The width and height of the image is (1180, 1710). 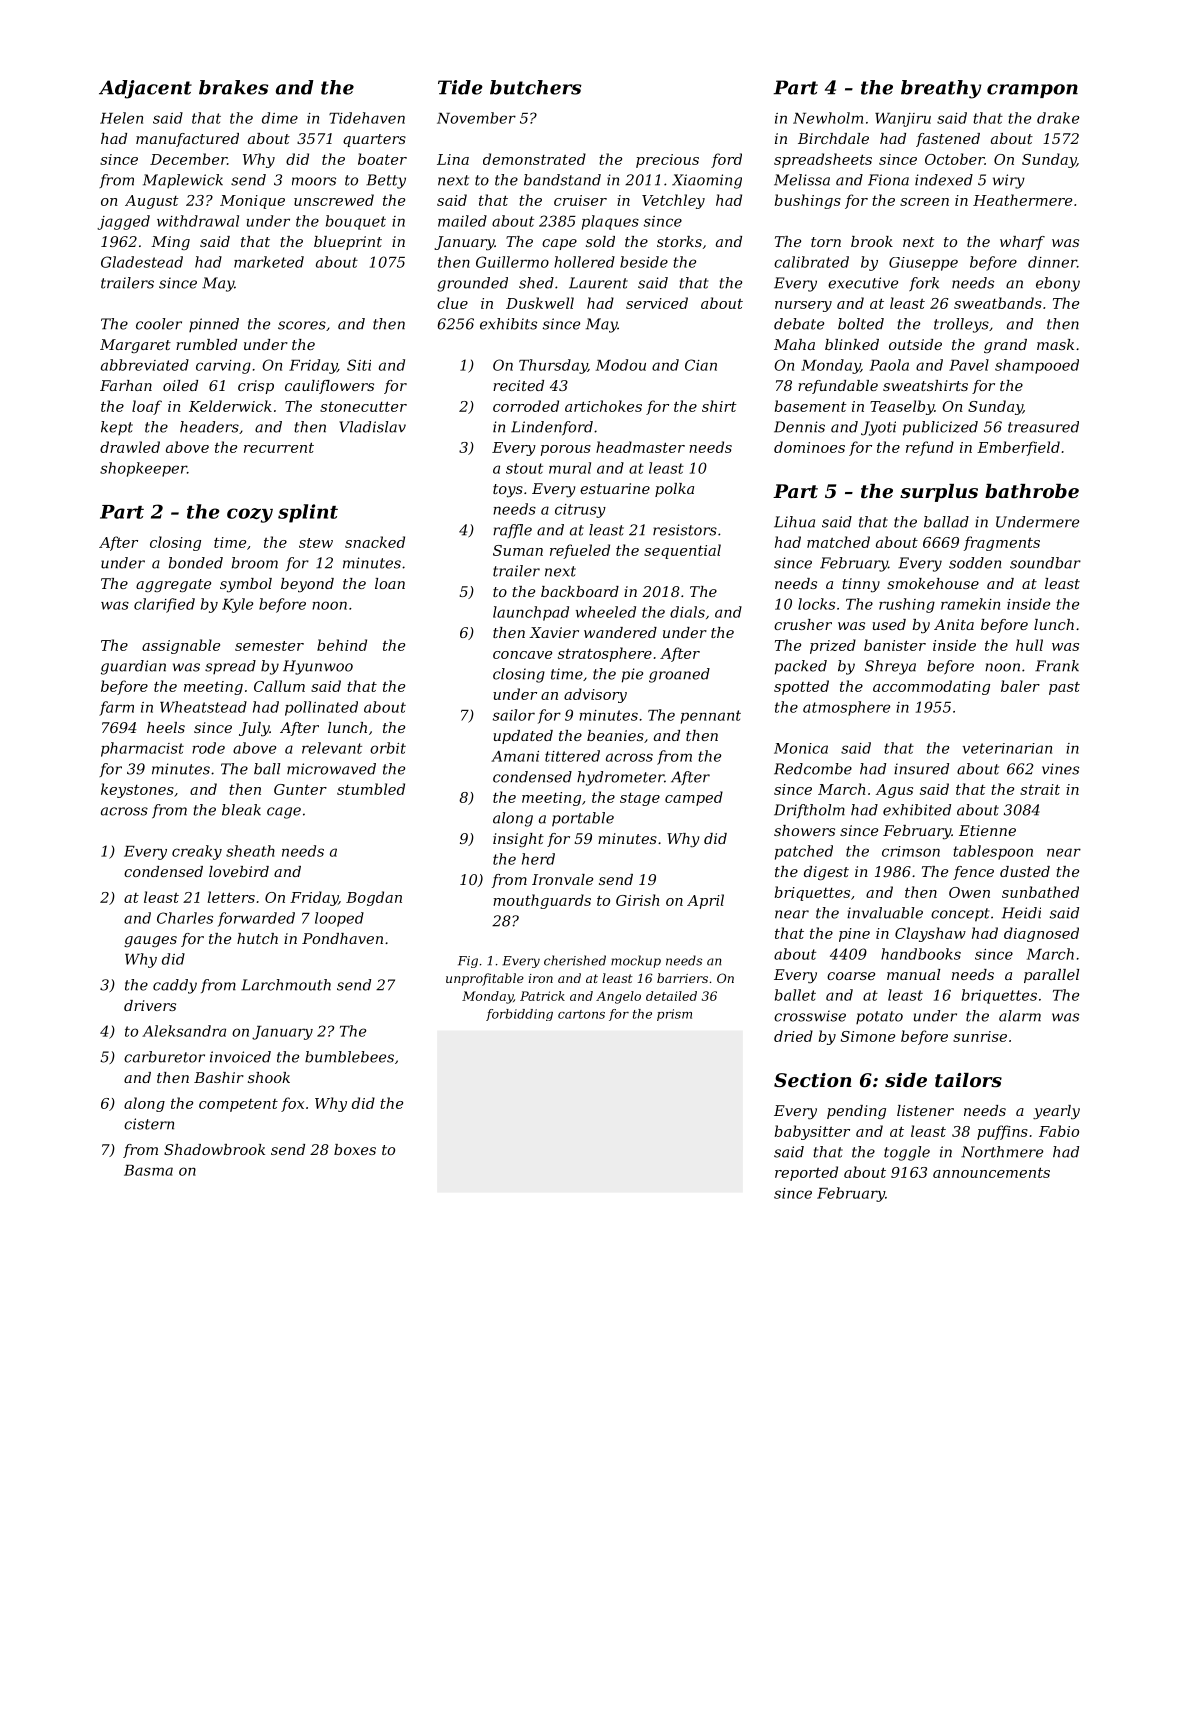 What do you see at coordinates (667, 161) in the image?
I see `precious` at bounding box center [667, 161].
